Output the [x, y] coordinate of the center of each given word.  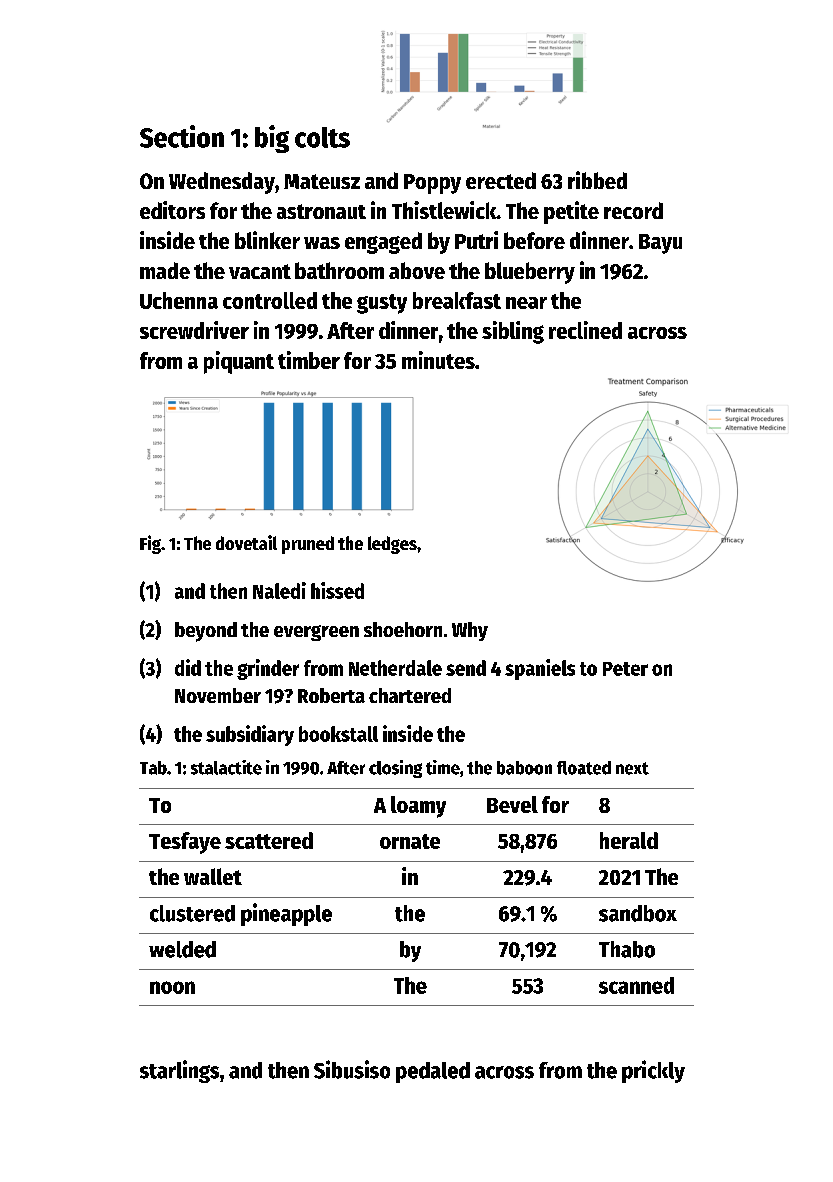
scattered [269, 840]
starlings [179, 1071]
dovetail [246, 542]
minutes [438, 360]
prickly [653, 1071]
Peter [625, 669]
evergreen [316, 633]
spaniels [540, 669]
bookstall [338, 734]
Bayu [660, 244]
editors [172, 210]
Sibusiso [352, 1069]
